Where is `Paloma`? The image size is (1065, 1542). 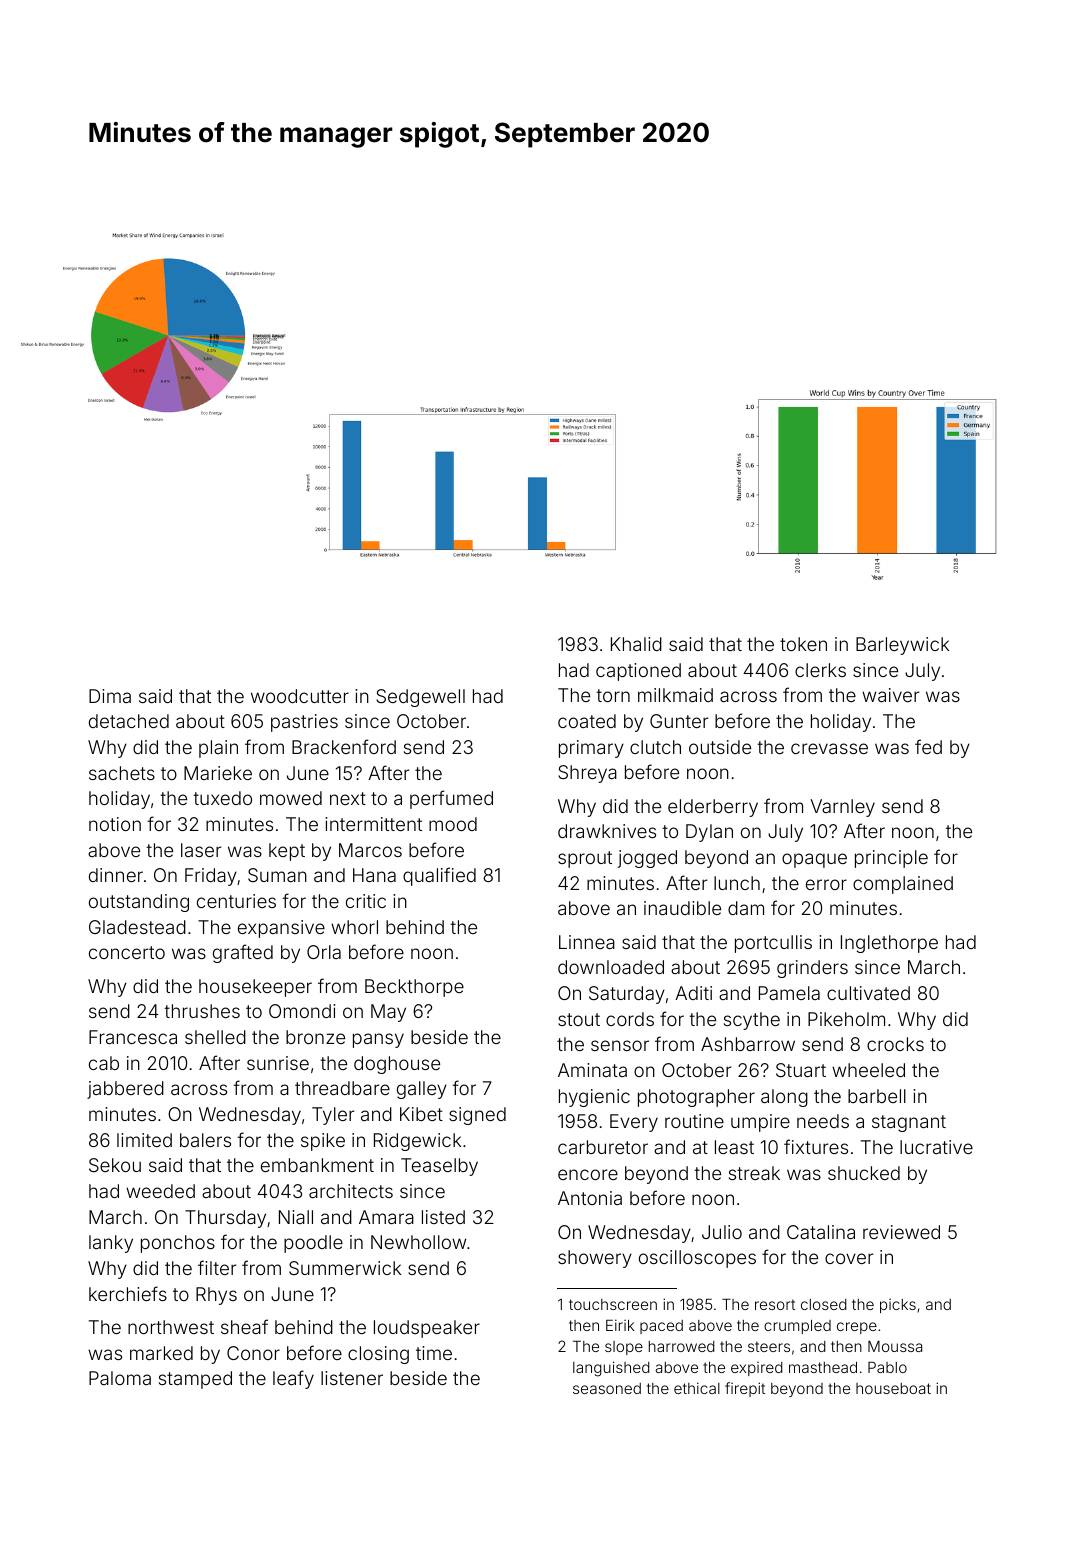
Paloma is located at coordinates (120, 1378).
